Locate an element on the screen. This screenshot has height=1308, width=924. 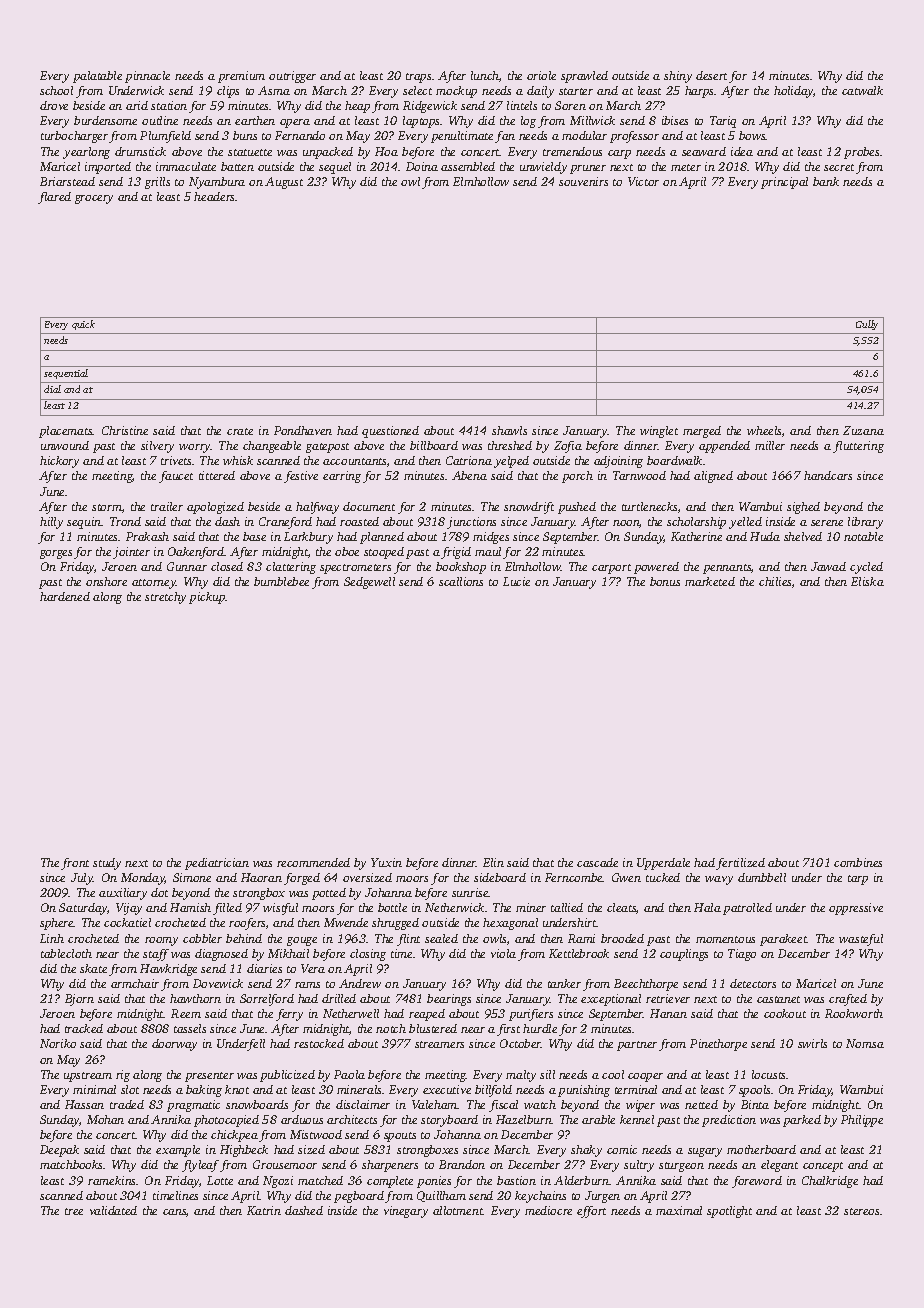
cascade is located at coordinates (597, 862).
